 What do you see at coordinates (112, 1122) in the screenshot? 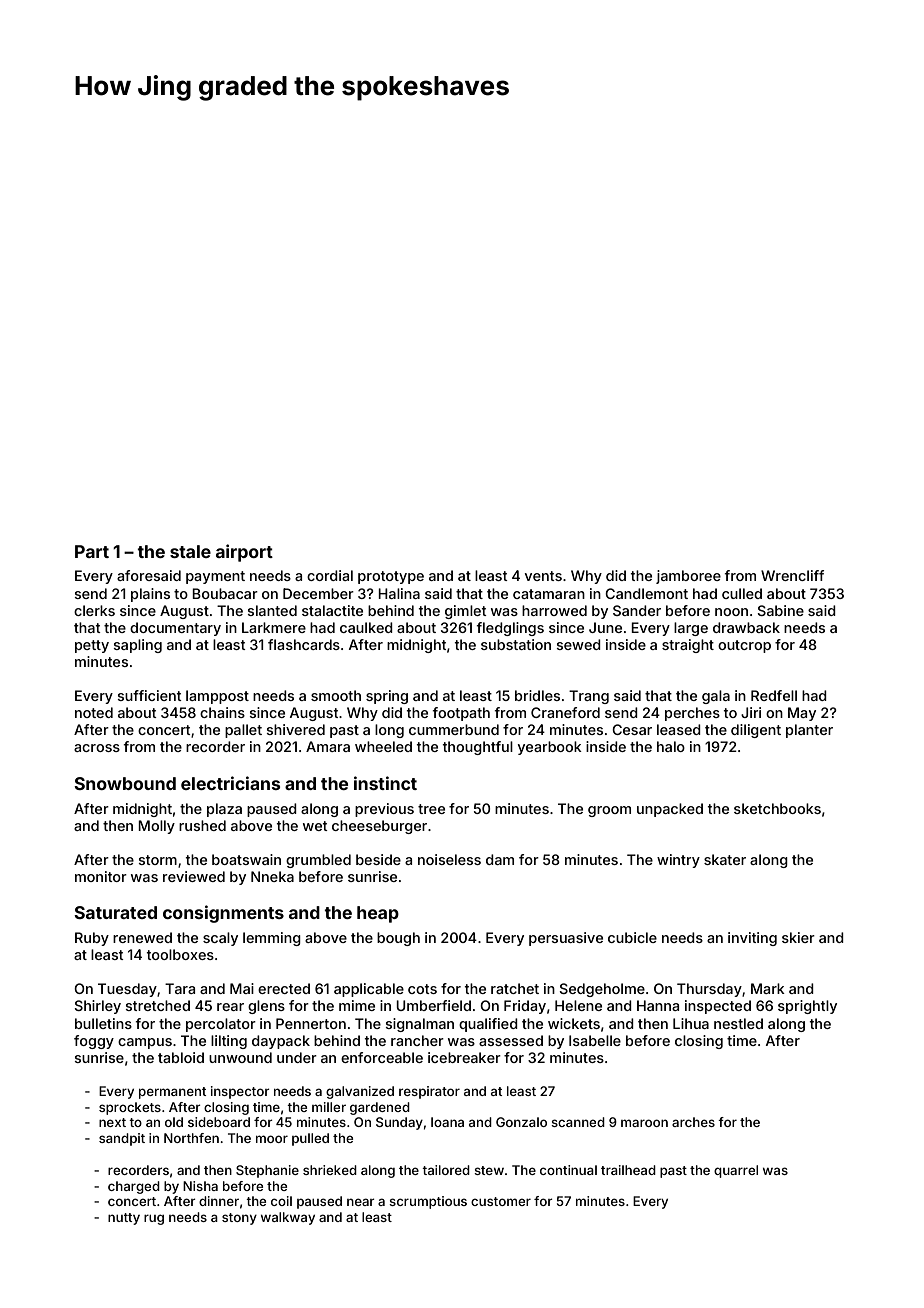
I see `next` at bounding box center [112, 1122].
